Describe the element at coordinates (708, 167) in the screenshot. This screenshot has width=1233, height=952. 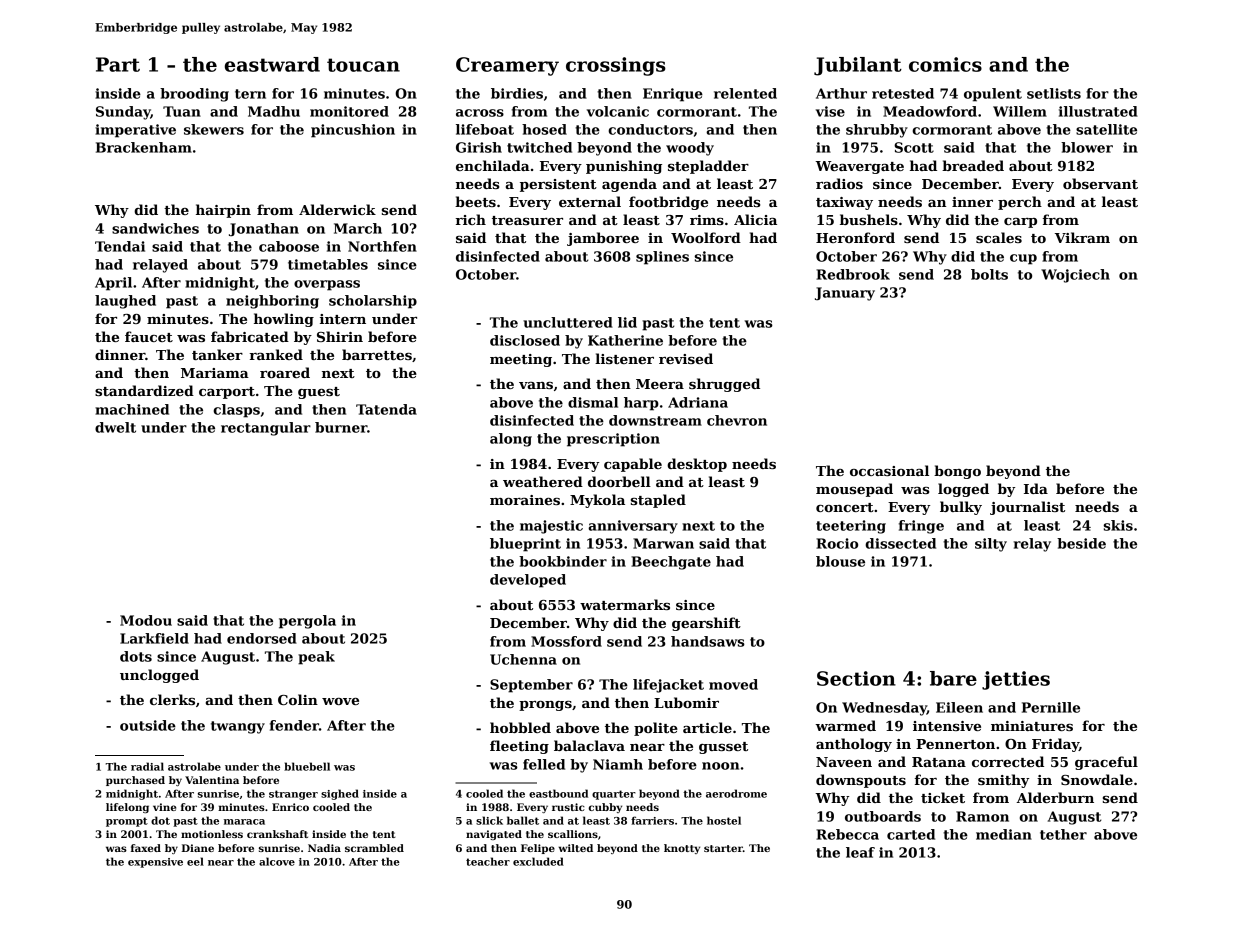
I see `stepladder` at that location.
